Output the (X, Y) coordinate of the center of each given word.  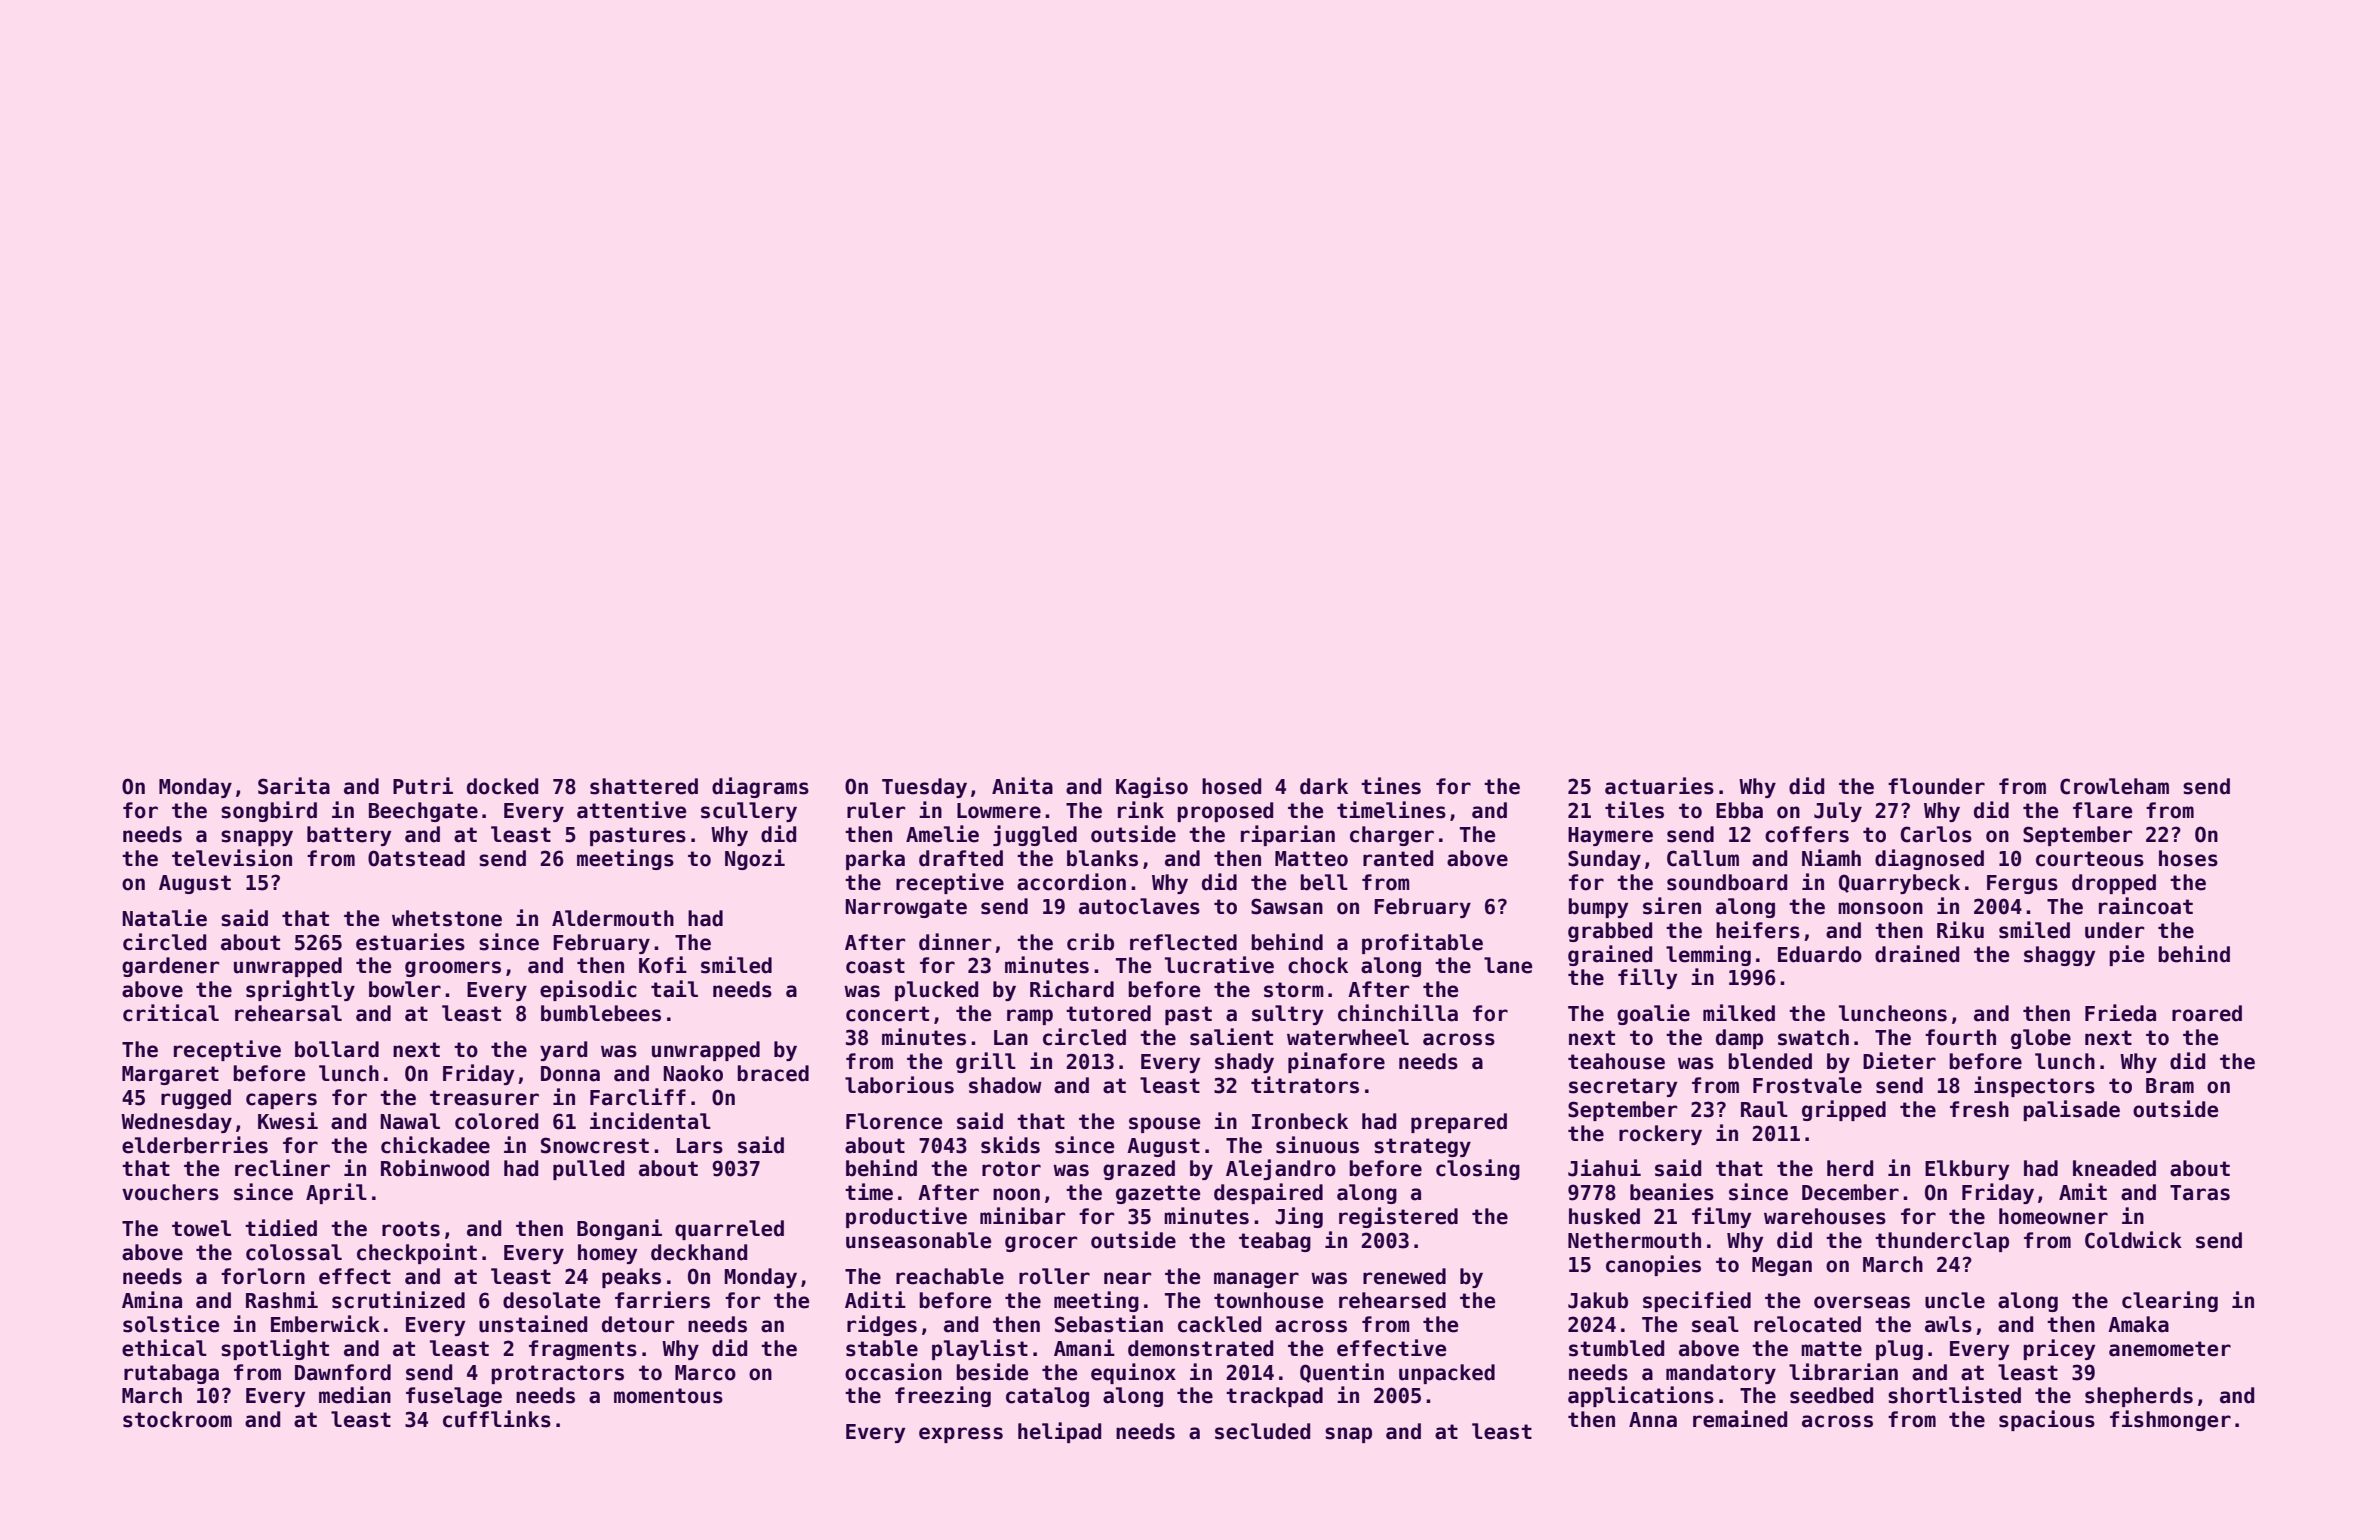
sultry (1287, 1015)
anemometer (2170, 1349)
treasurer (484, 1098)
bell (1324, 882)
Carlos (1936, 834)
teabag (1275, 1242)
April (336, 1193)
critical (171, 1013)
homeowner (2053, 1216)
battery (349, 836)
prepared (1459, 1123)
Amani (1084, 1348)
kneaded (2114, 1168)
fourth (1960, 1037)
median (355, 1395)
